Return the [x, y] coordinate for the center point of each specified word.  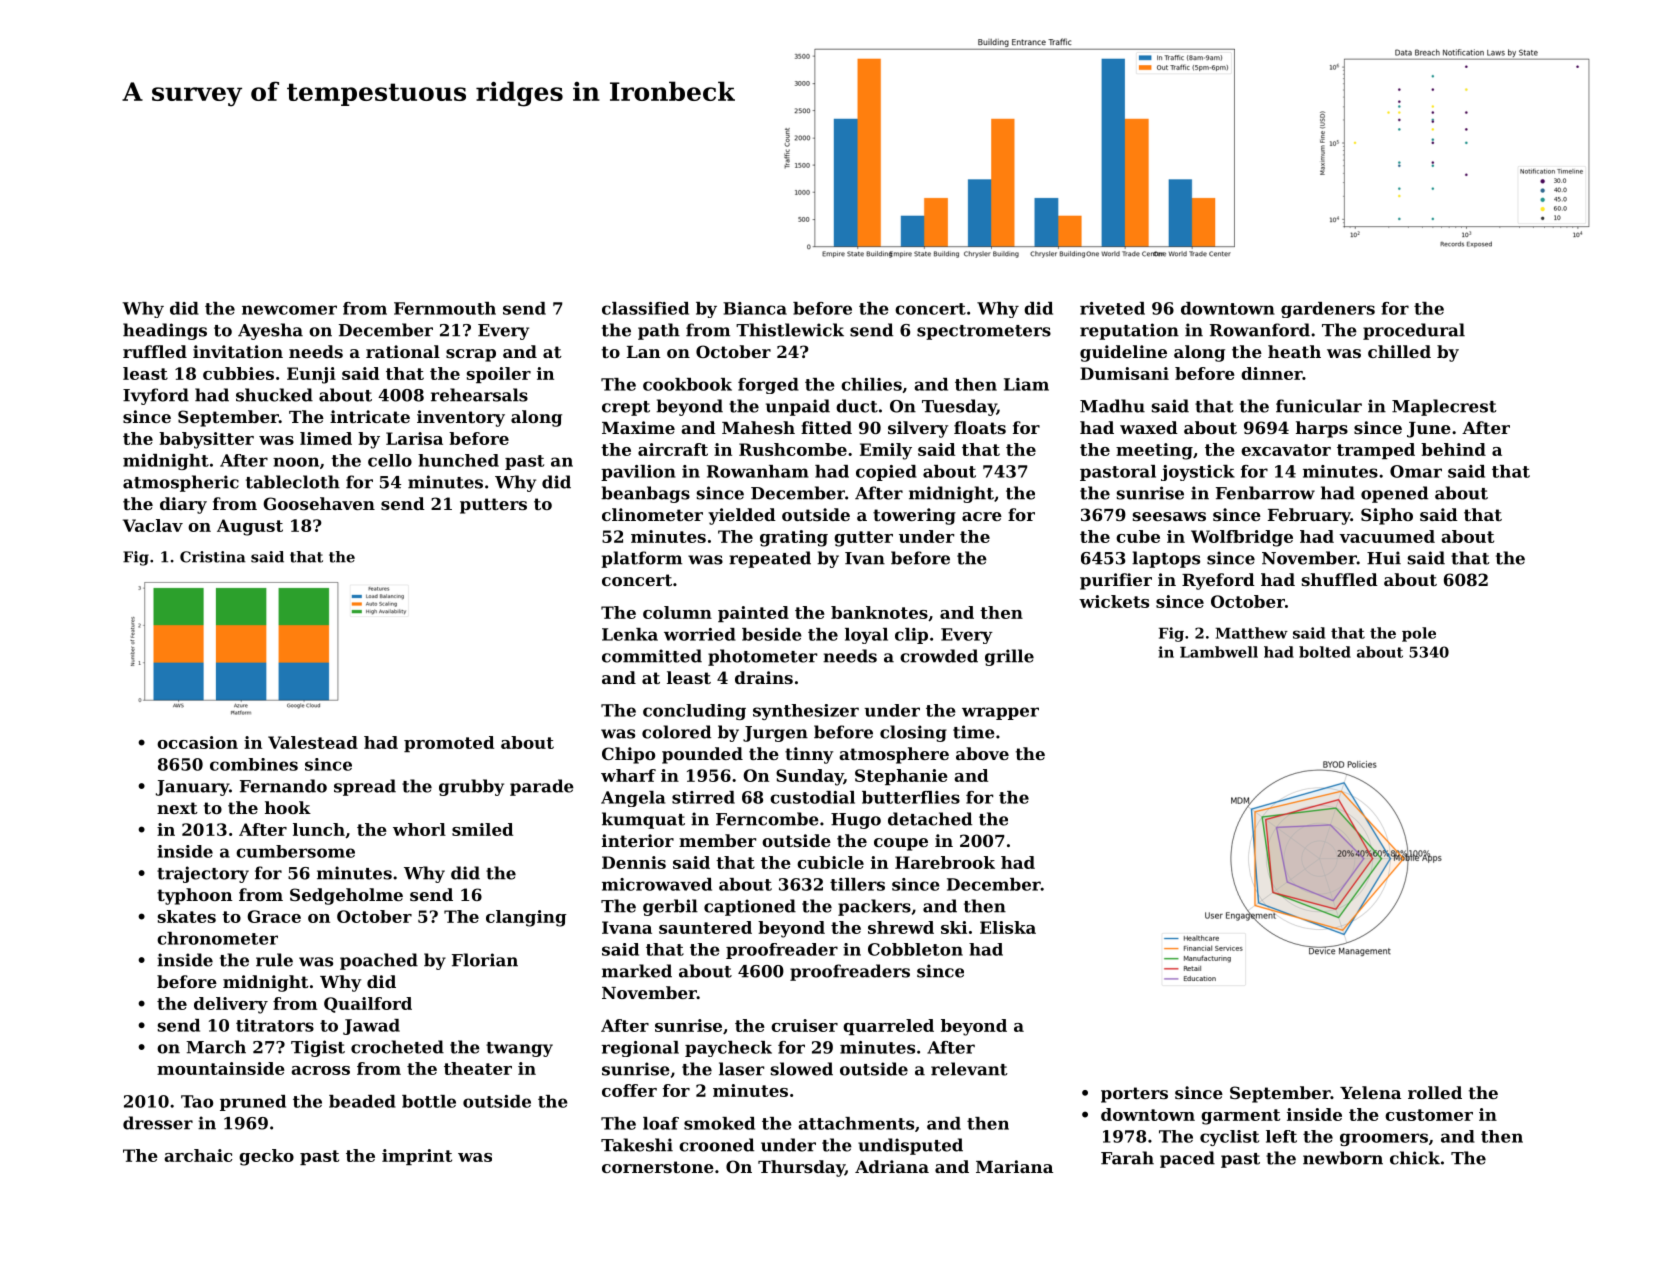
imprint [417, 1157]
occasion [197, 742]
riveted [1112, 308]
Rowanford [1260, 330]
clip [911, 636]
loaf [661, 1123]
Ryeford [1218, 581]
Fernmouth [445, 308]
